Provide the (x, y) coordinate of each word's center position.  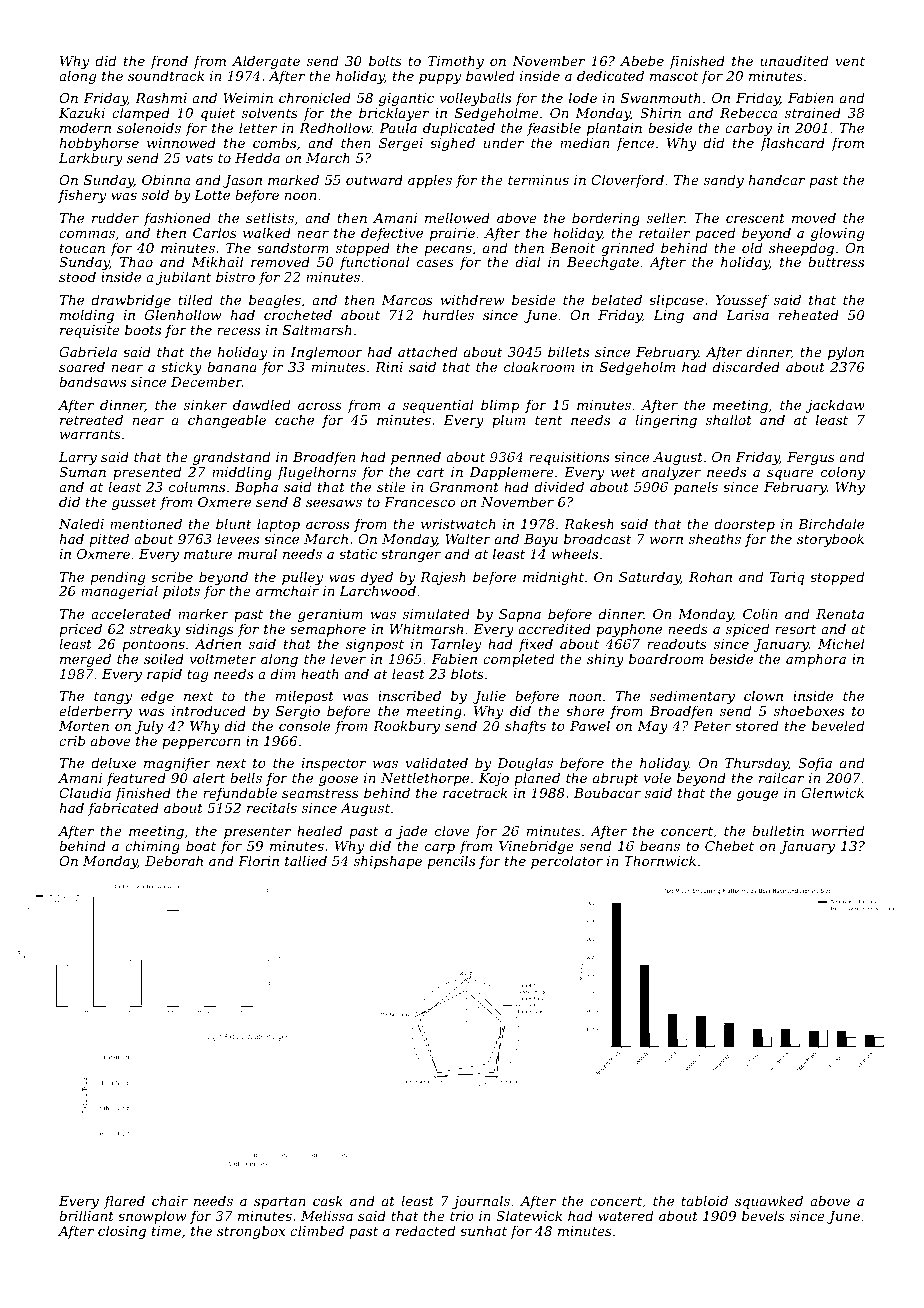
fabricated (123, 809)
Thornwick (660, 860)
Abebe (642, 60)
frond (169, 62)
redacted (425, 1230)
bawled (490, 75)
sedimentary (692, 697)
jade (411, 832)
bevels (763, 1215)
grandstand (231, 458)
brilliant (86, 1215)
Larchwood (377, 591)
